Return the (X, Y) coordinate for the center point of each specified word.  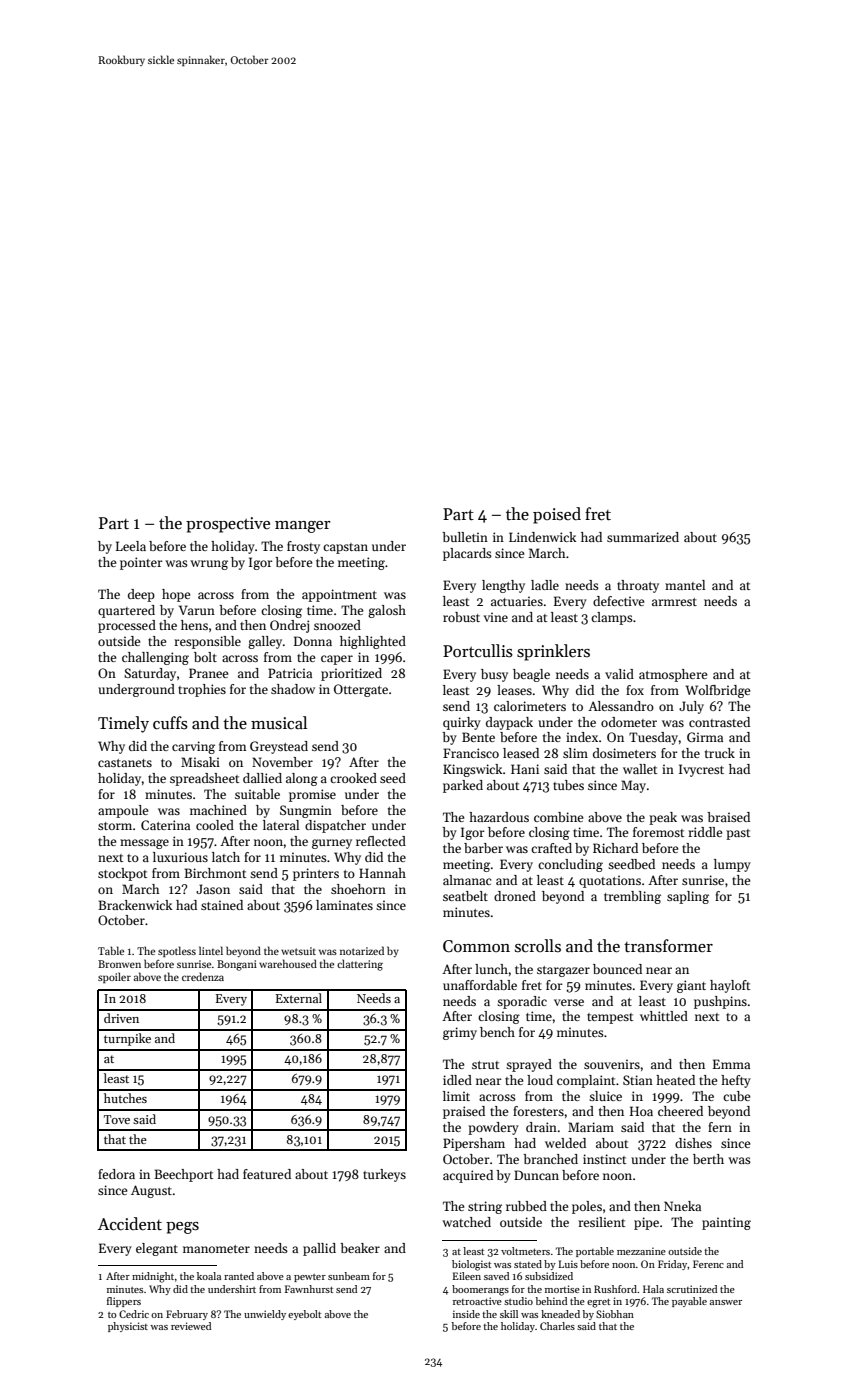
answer (726, 1302)
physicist (128, 1327)
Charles (557, 1326)
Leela (131, 546)
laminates (344, 905)
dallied (262, 778)
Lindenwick (542, 537)
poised (557, 515)
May (633, 786)
